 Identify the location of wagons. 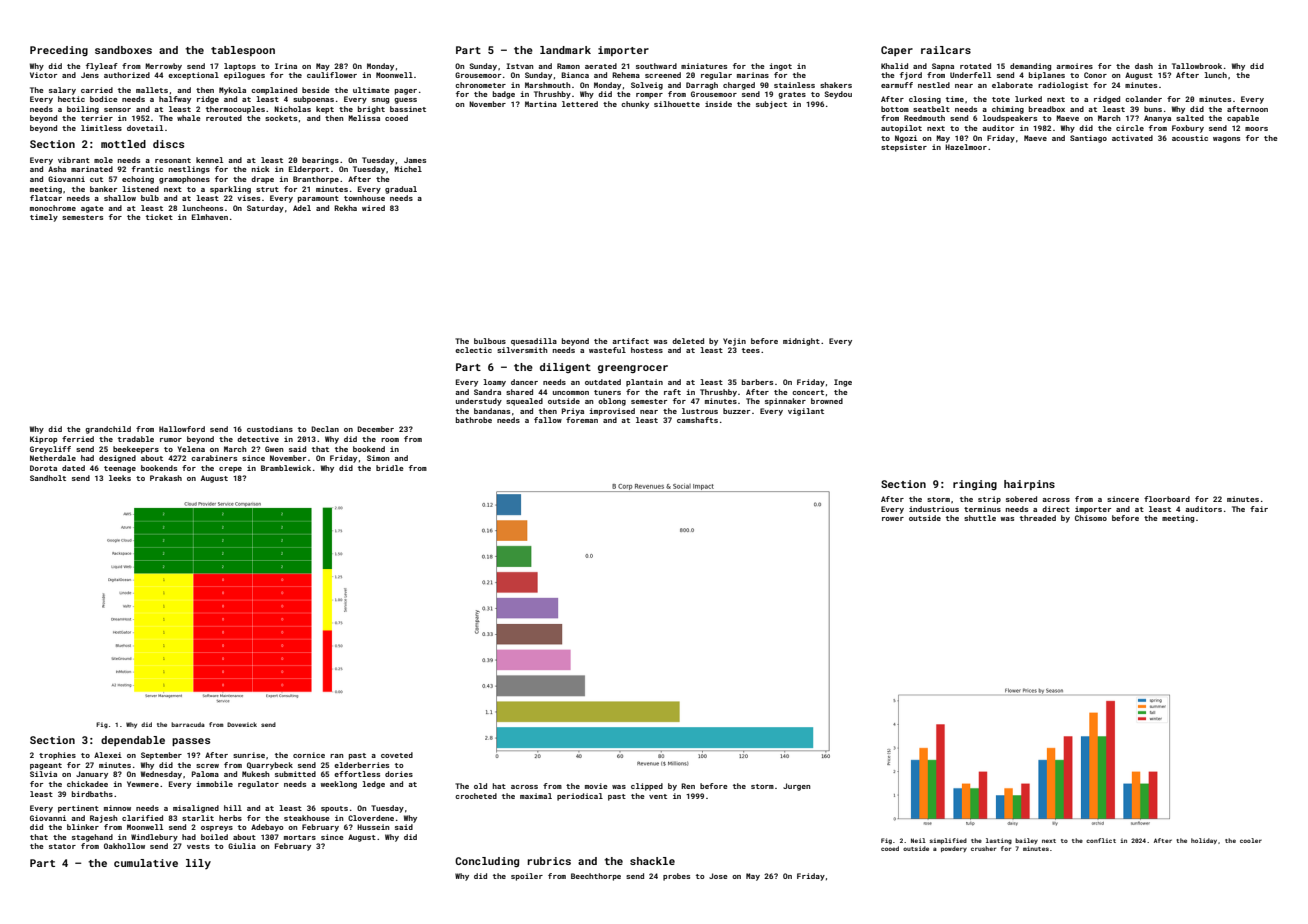
(1226, 140).
